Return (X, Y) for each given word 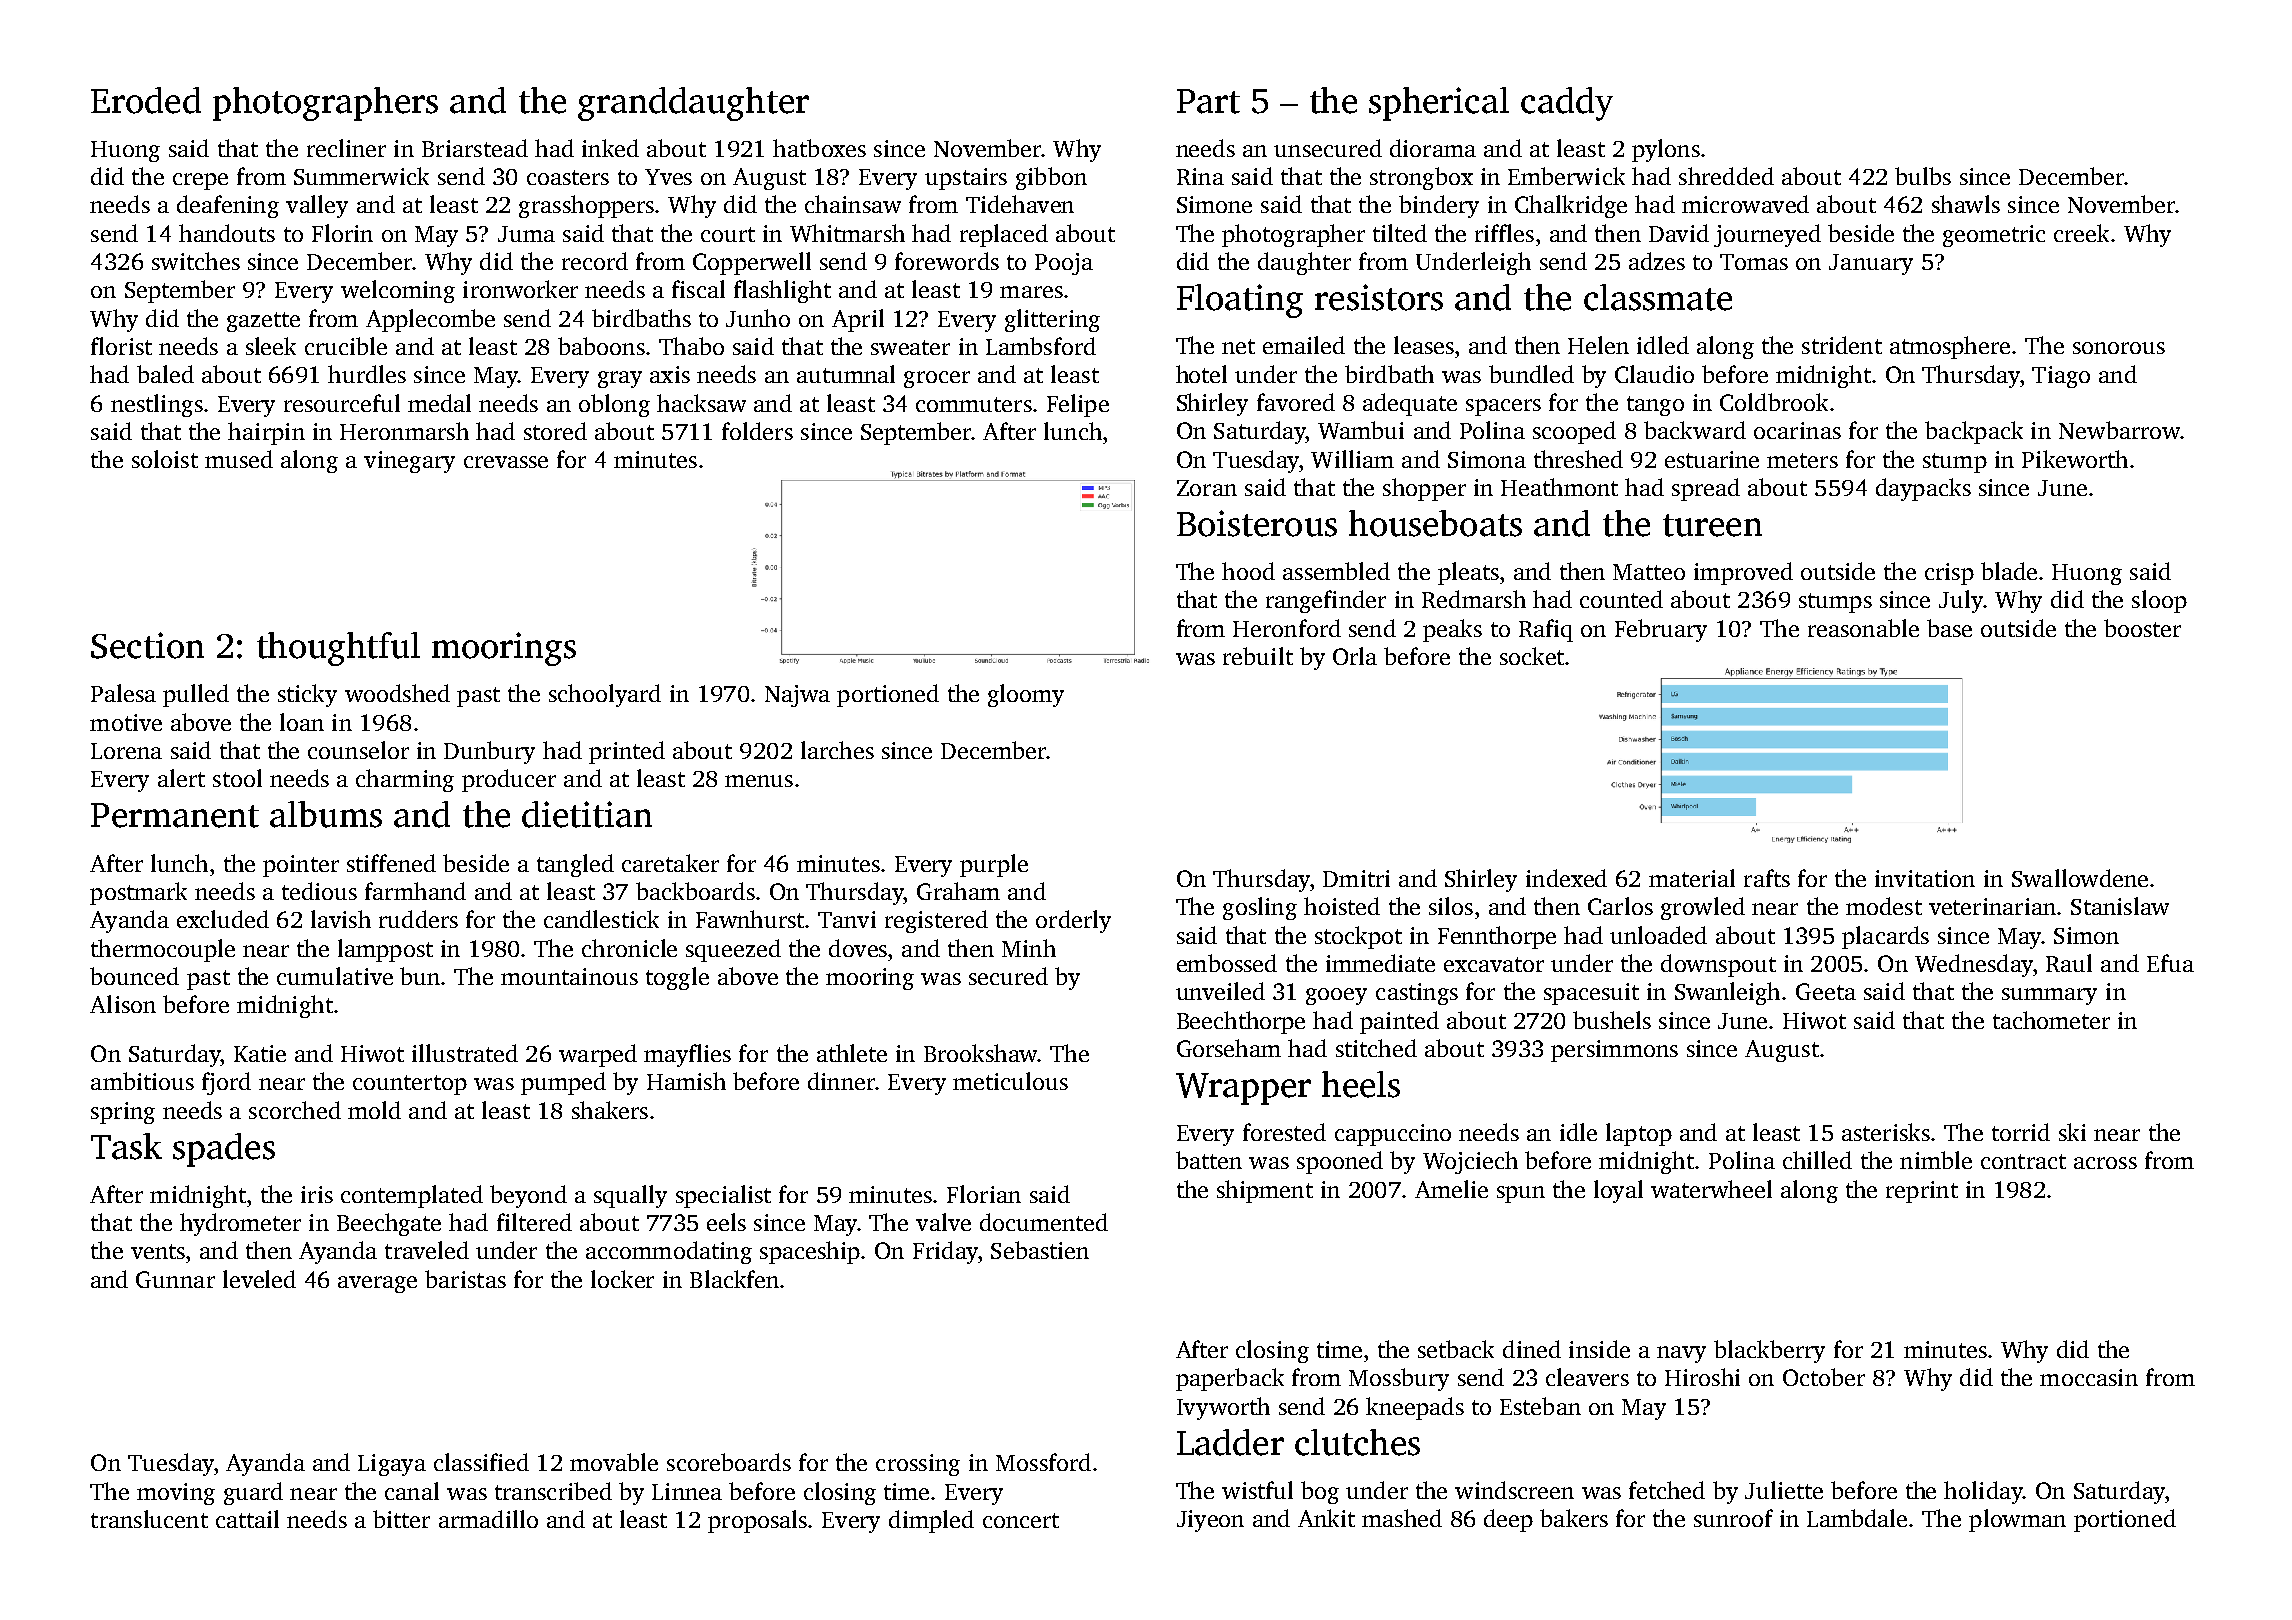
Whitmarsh (847, 233)
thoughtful (338, 649)
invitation (1925, 878)
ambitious (142, 1081)
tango (1655, 406)
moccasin (2089, 1377)
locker (622, 1279)
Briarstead (475, 148)
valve (943, 1222)
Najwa (797, 696)
